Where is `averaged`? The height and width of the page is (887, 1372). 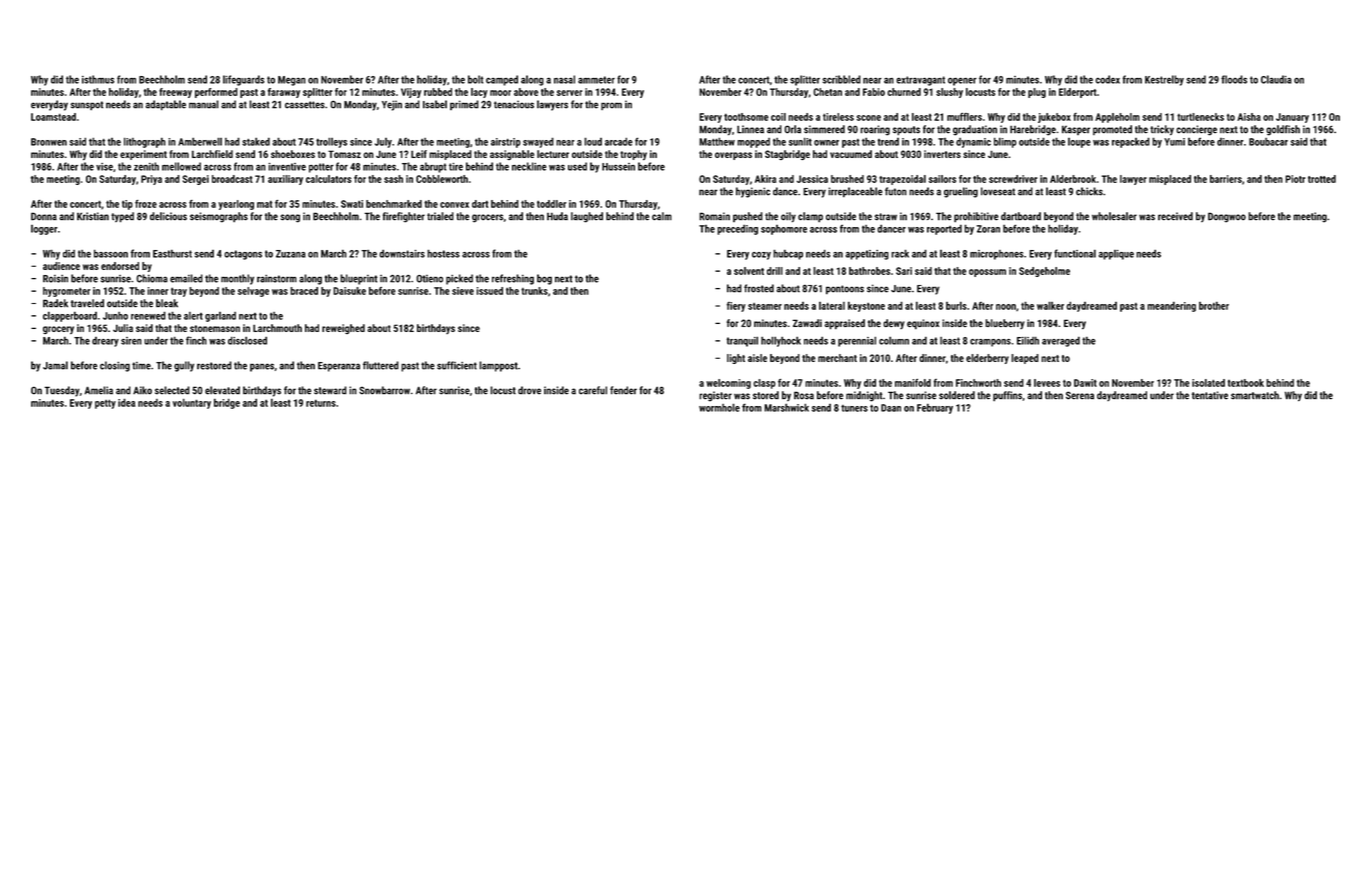
averaged is located at coordinates (1061, 341).
